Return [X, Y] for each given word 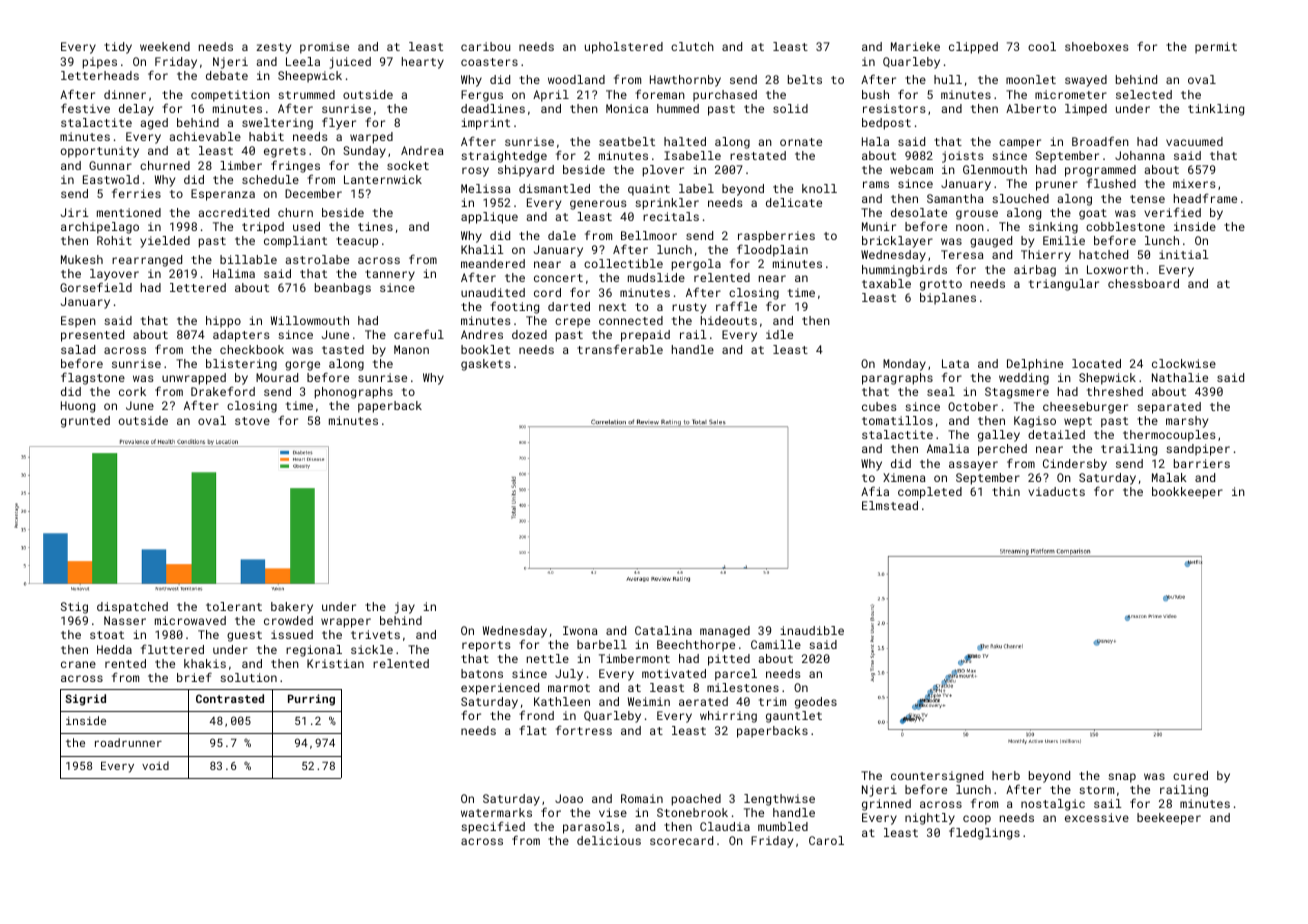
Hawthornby [685, 81]
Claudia [725, 826]
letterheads [100, 75]
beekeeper [1169, 819]
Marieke [915, 46]
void [155, 765]
